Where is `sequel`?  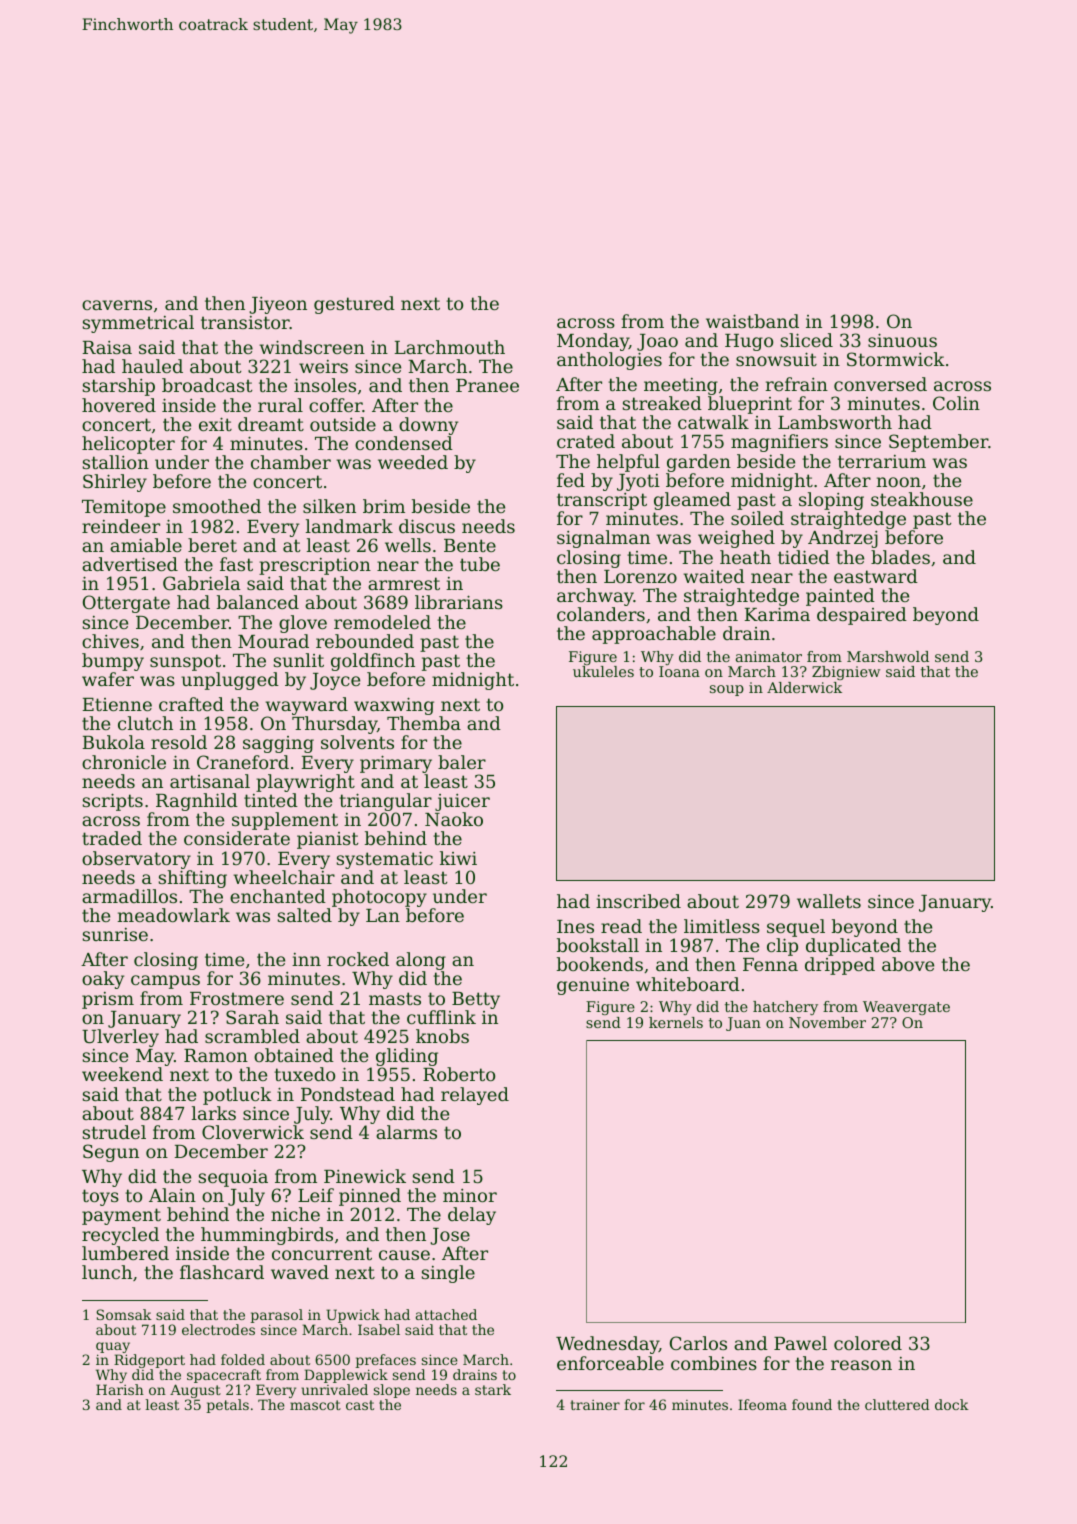
sequel is located at coordinates (796, 928).
